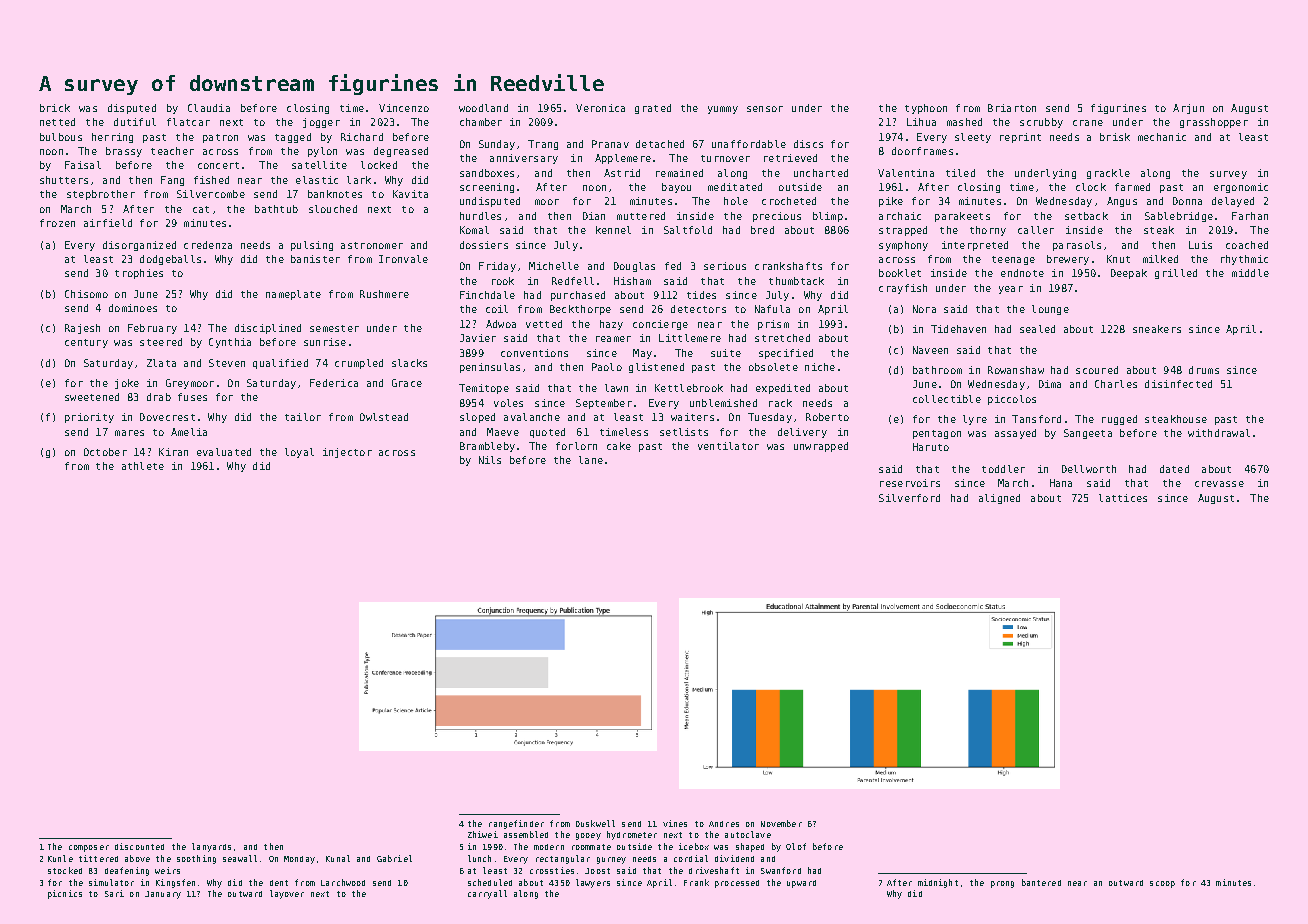 The image size is (1308, 924). What do you see at coordinates (64, 180) in the screenshot?
I see `shutters` at bounding box center [64, 180].
